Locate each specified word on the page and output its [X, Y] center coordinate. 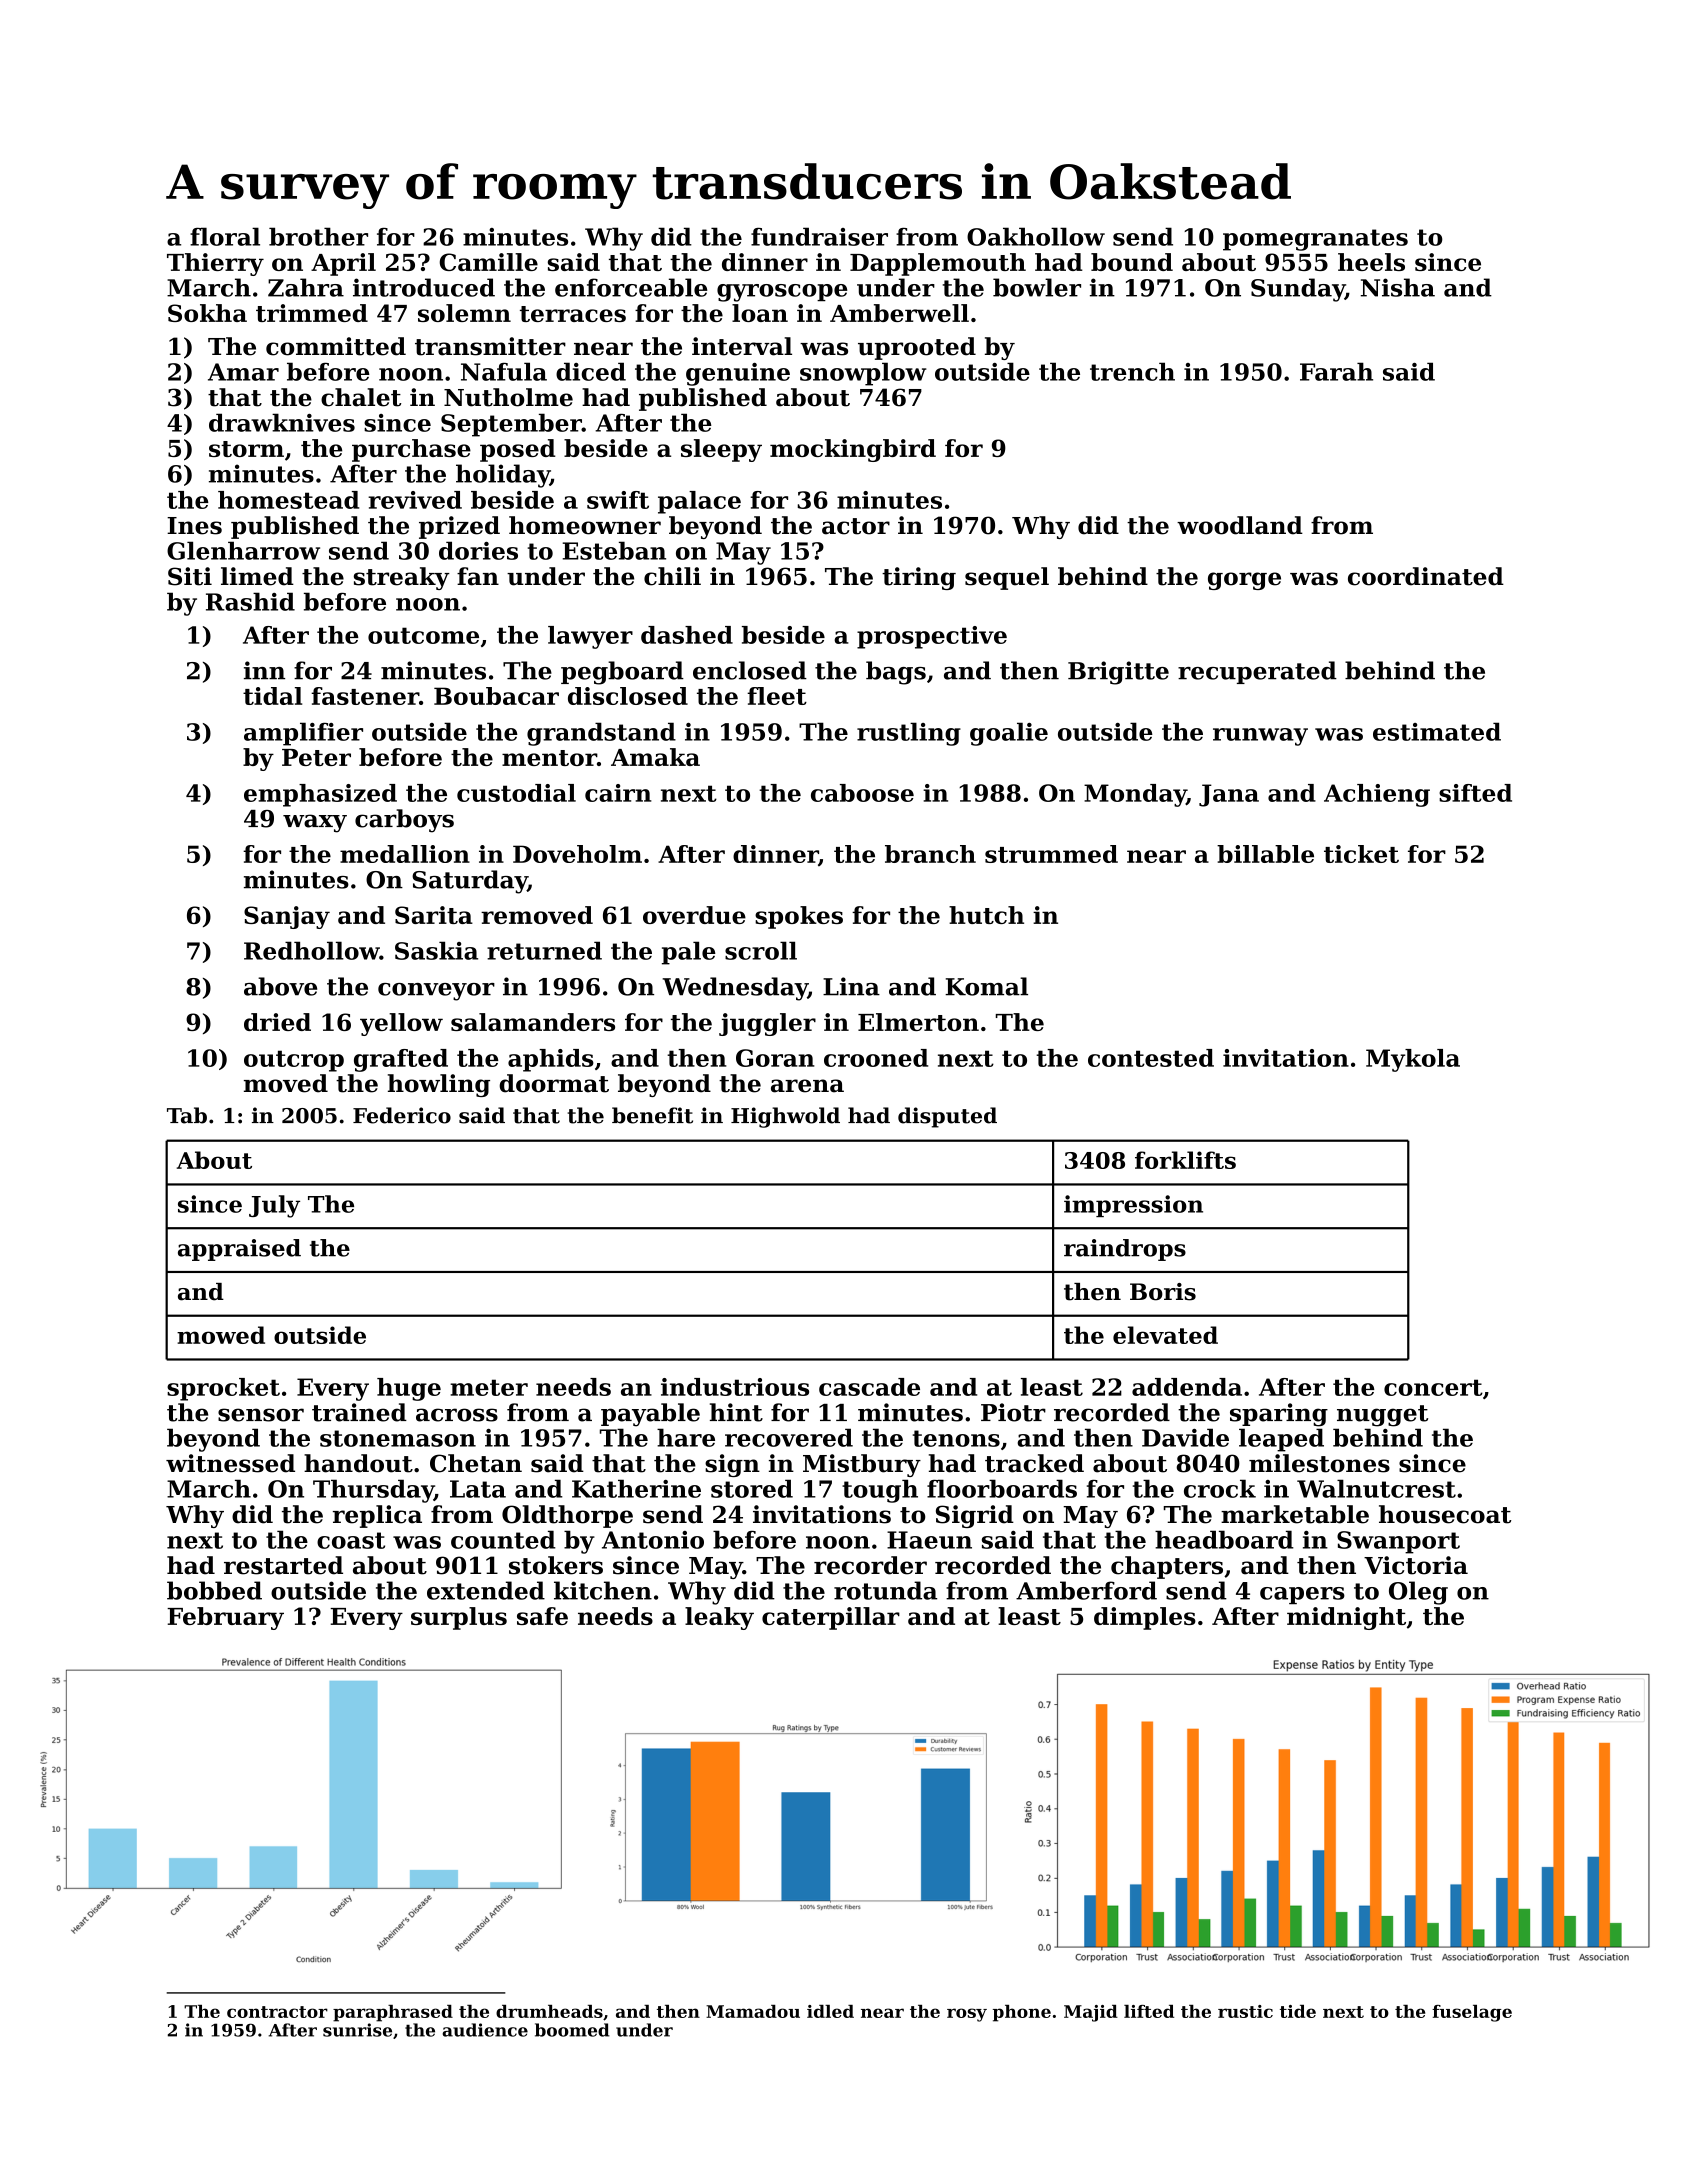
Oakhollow [1036, 236]
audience [485, 2030]
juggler [767, 1024]
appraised [239, 1250]
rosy [967, 2015]
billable [1265, 854]
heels [1371, 262]
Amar [243, 372]
